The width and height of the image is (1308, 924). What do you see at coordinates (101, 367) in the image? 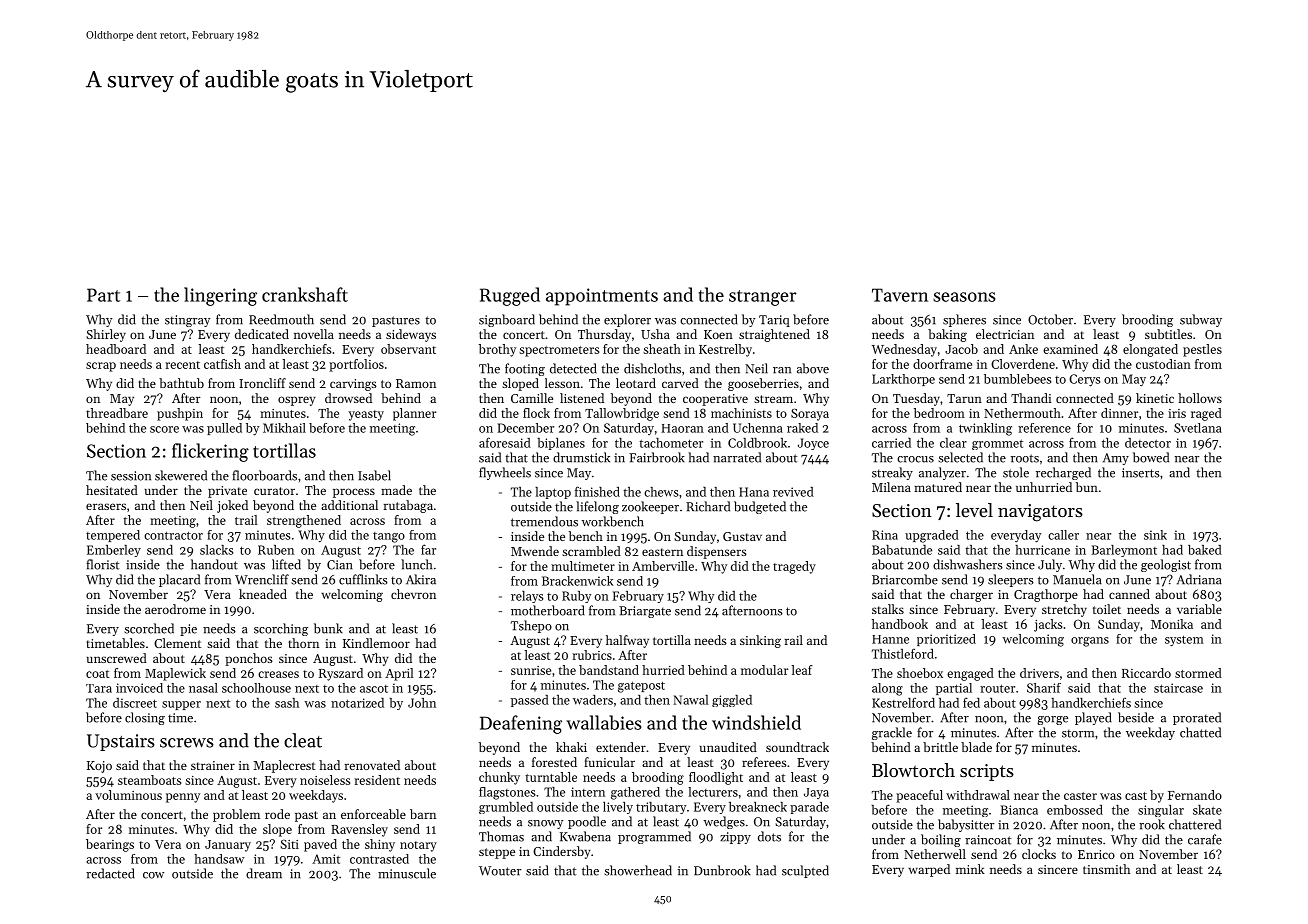
I see `scrap` at bounding box center [101, 367].
